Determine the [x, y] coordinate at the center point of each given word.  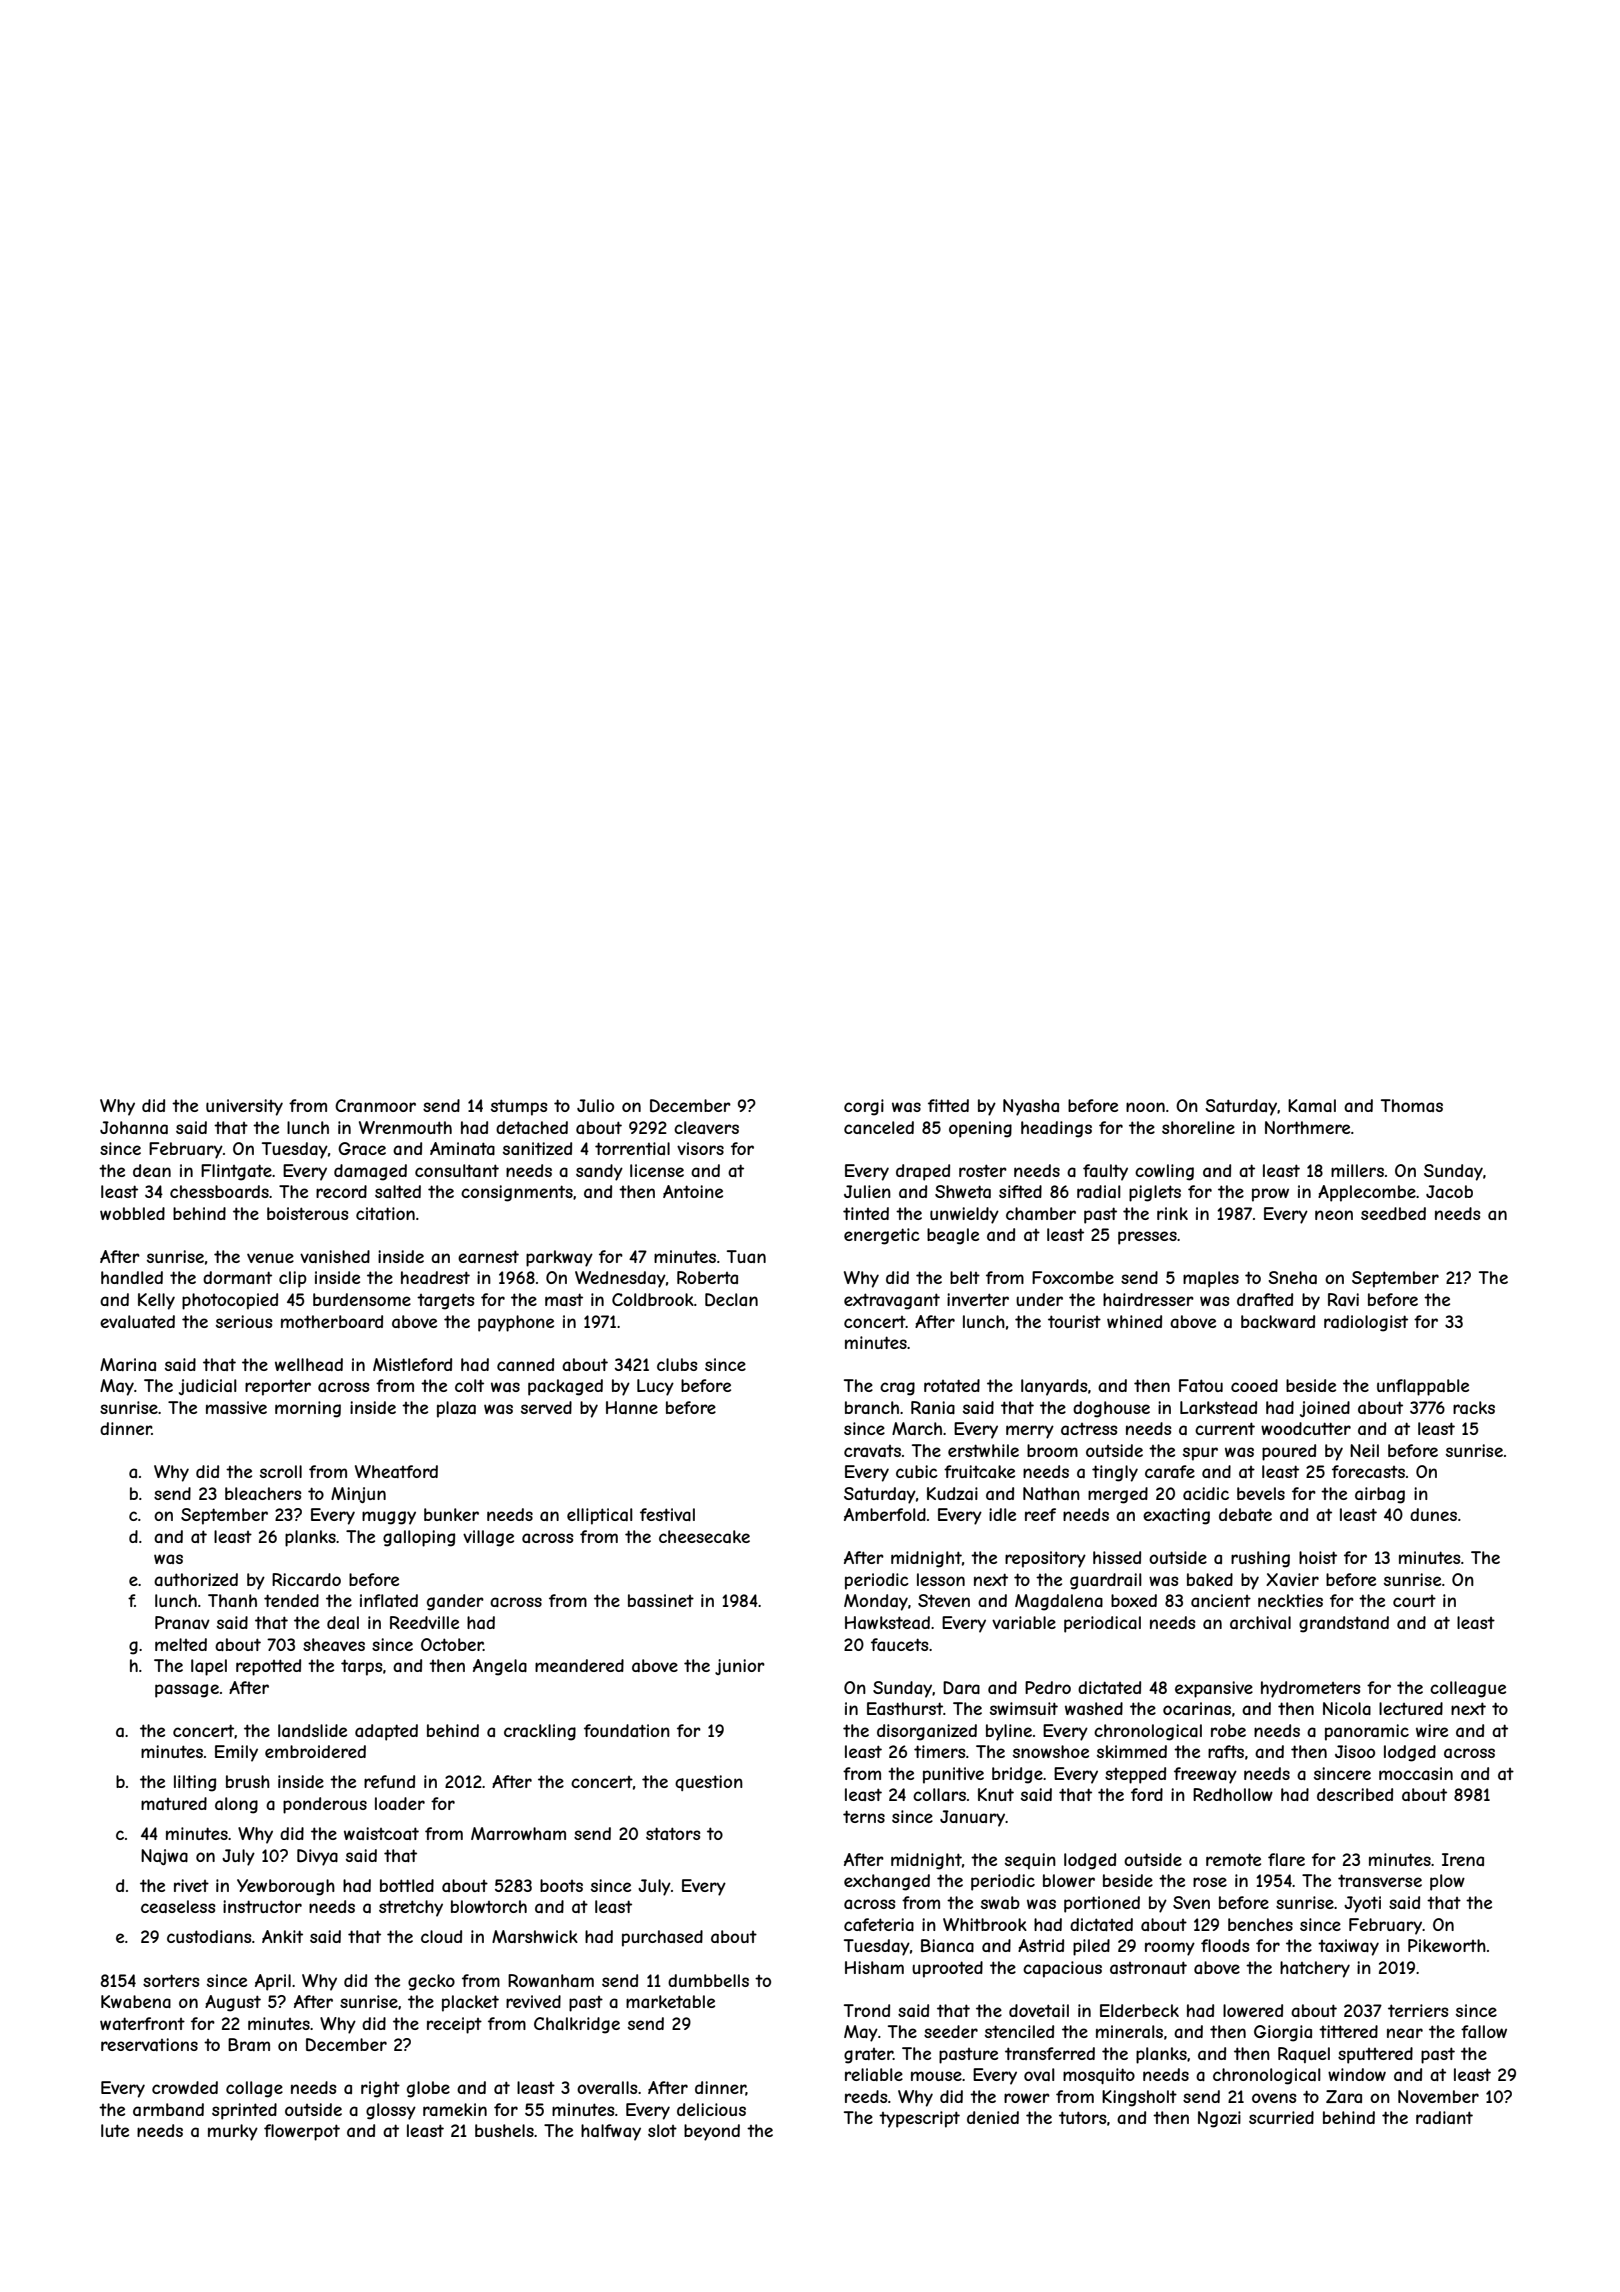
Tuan [746, 1256]
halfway [611, 2132]
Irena [1463, 1859]
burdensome [362, 1299]
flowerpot [302, 2132]
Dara [961, 1687]
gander [455, 1602]
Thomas [1412, 1105]
